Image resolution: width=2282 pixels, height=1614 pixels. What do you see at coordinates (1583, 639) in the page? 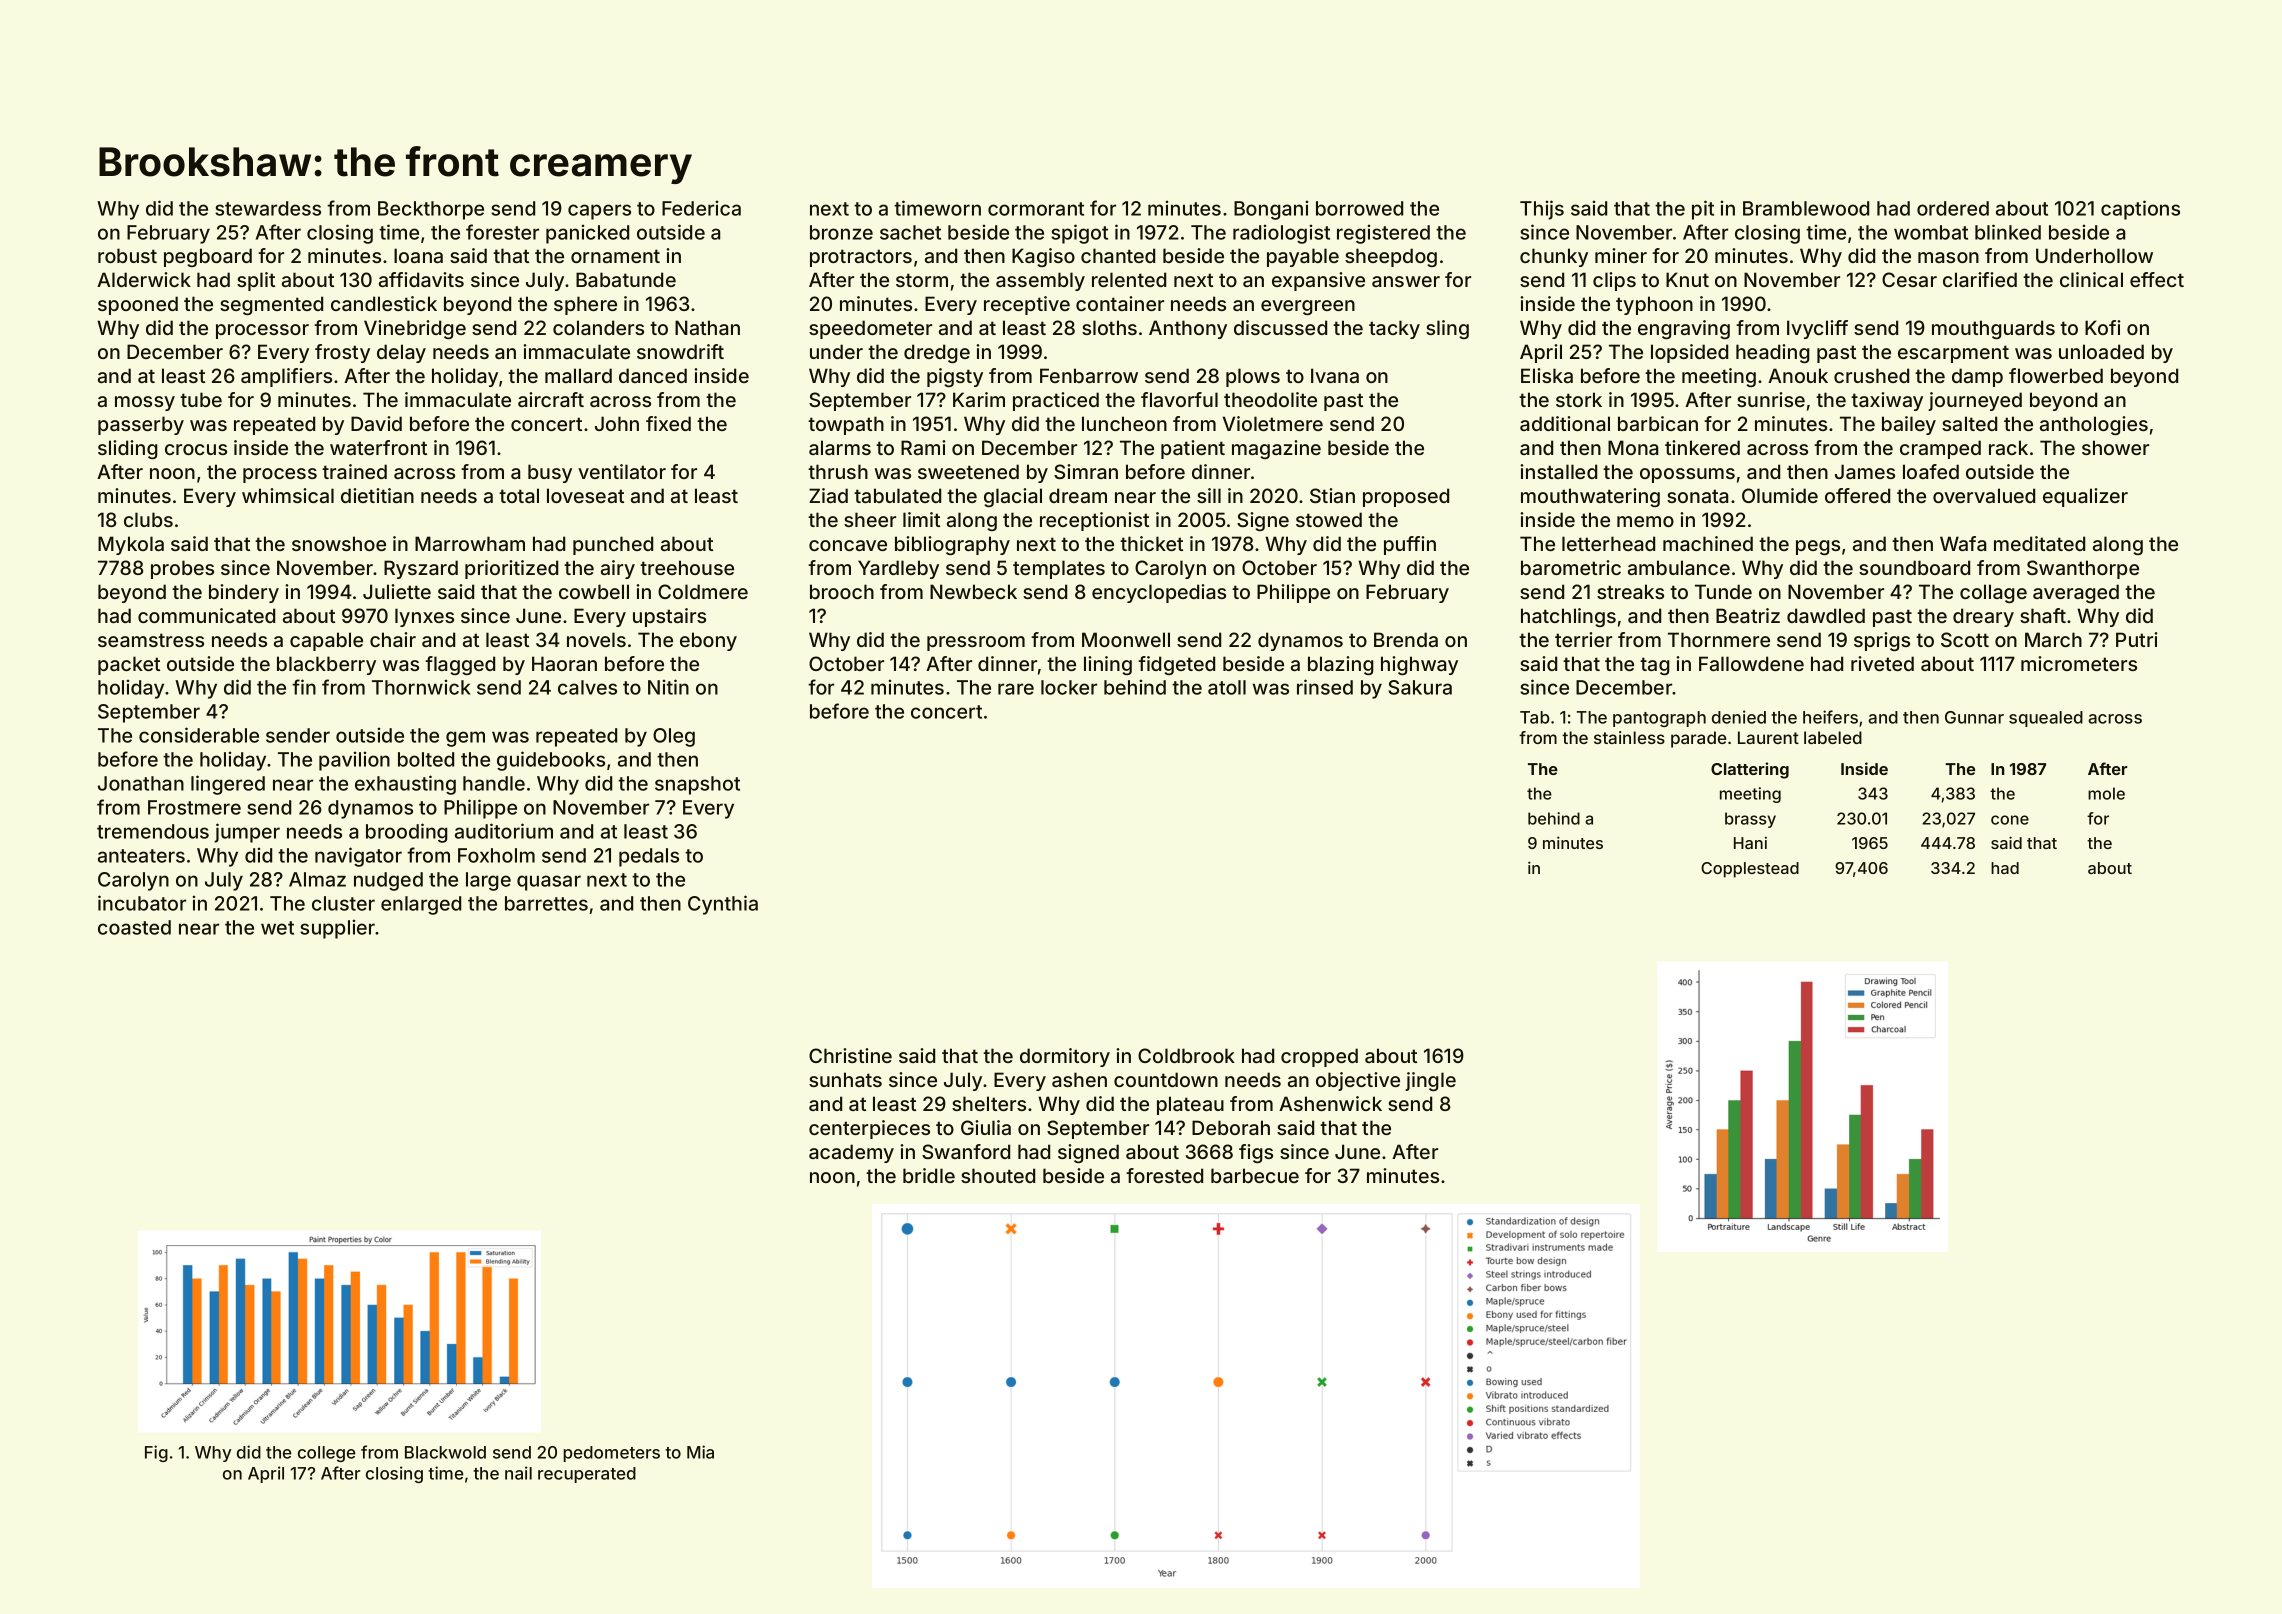
I see `terrier` at bounding box center [1583, 639].
